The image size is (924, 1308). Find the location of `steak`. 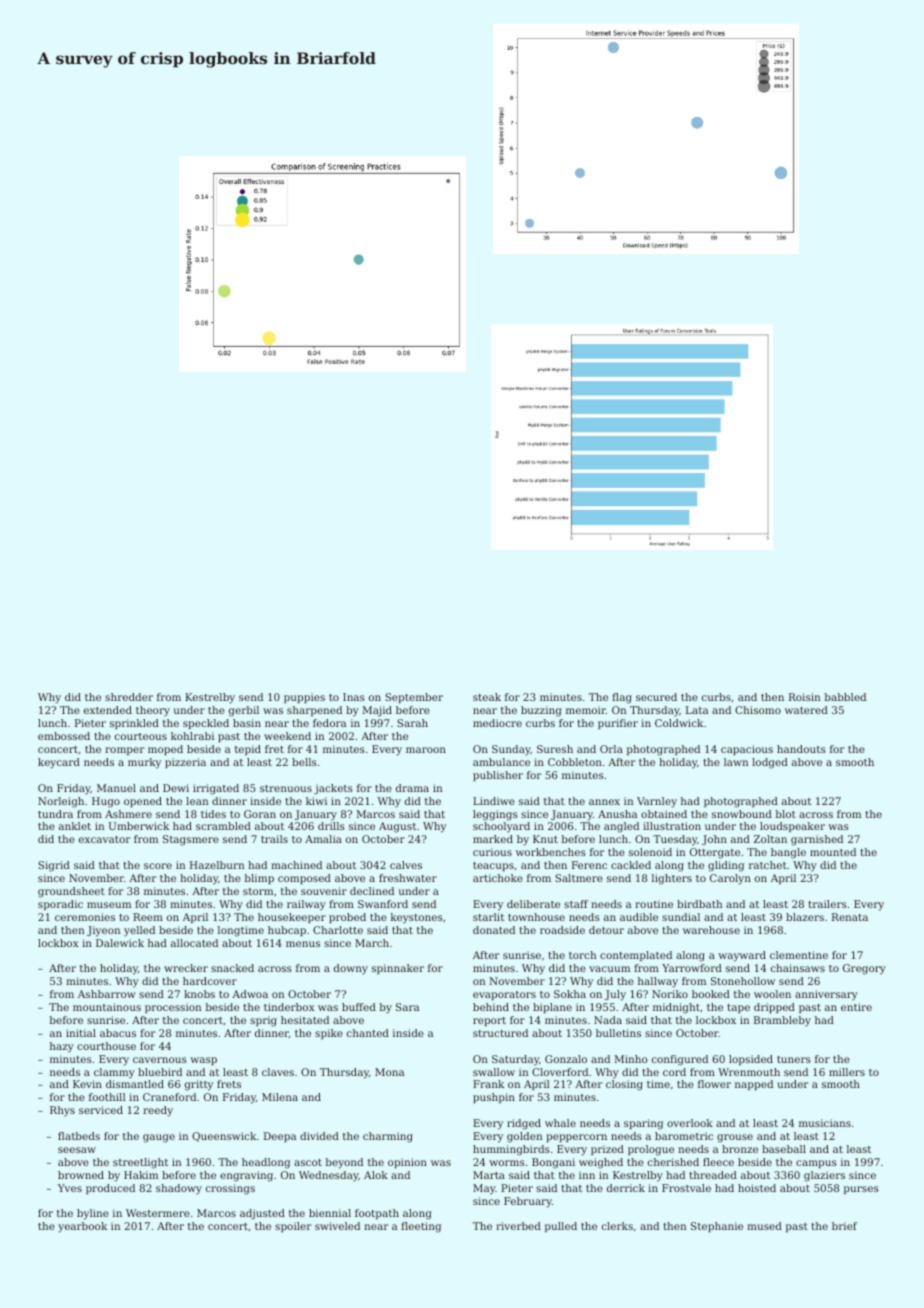

steak is located at coordinates (487, 697).
